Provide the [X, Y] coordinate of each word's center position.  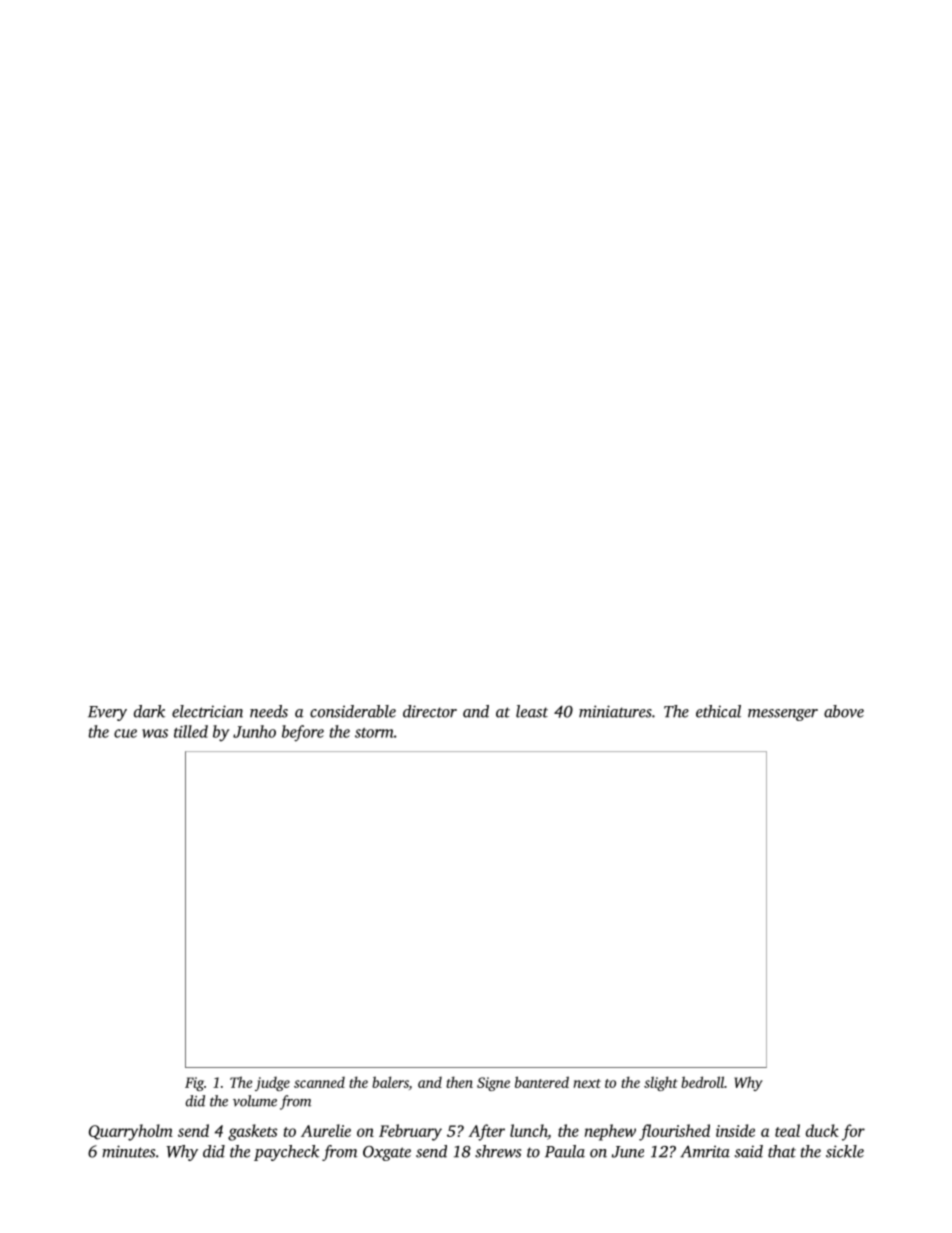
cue [125, 733]
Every [107, 713]
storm [374, 733]
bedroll [702, 1082]
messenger [783, 715]
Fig [194, 1084]
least [532, 711]
